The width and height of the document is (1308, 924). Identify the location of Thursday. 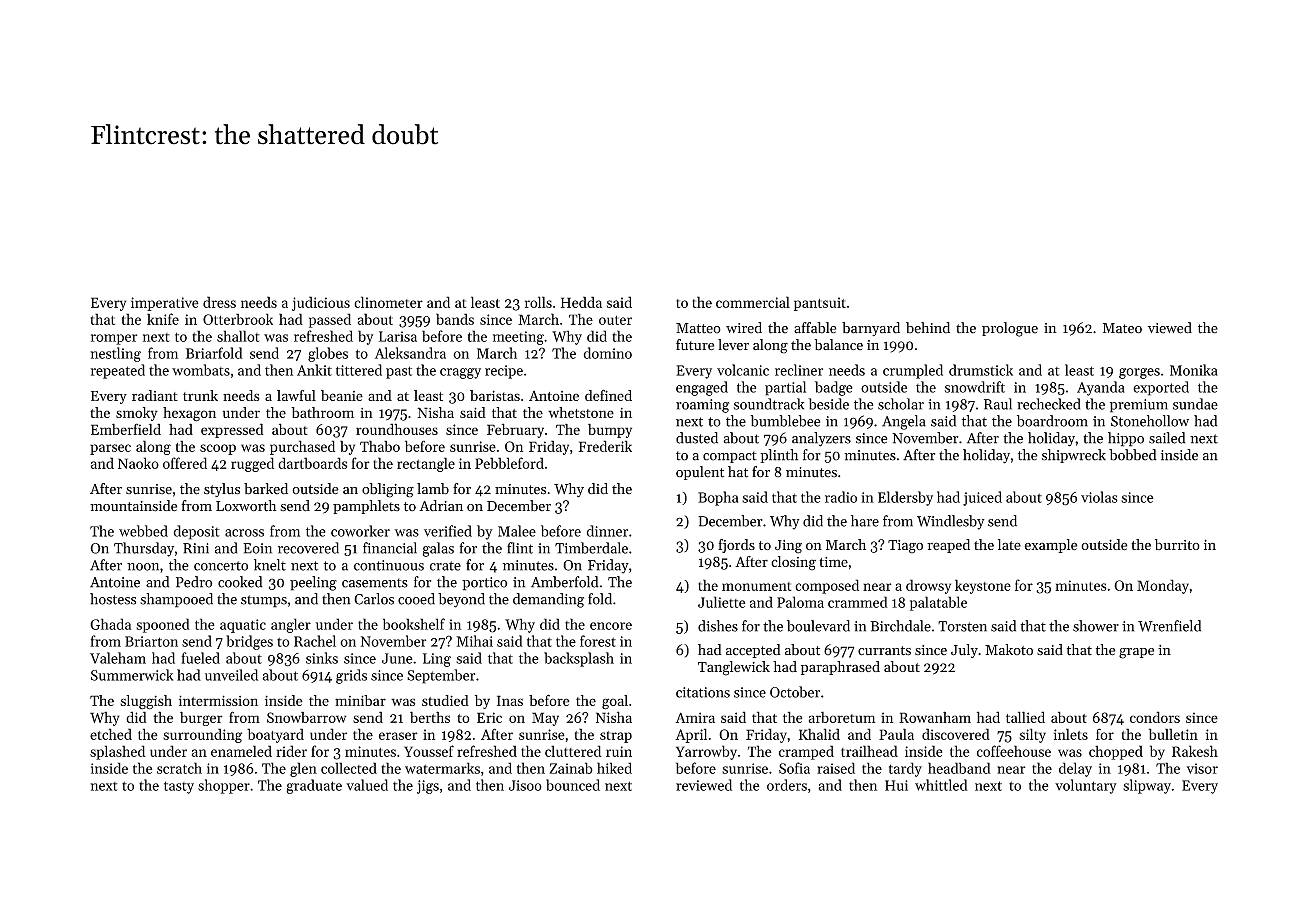
(144, 549).
